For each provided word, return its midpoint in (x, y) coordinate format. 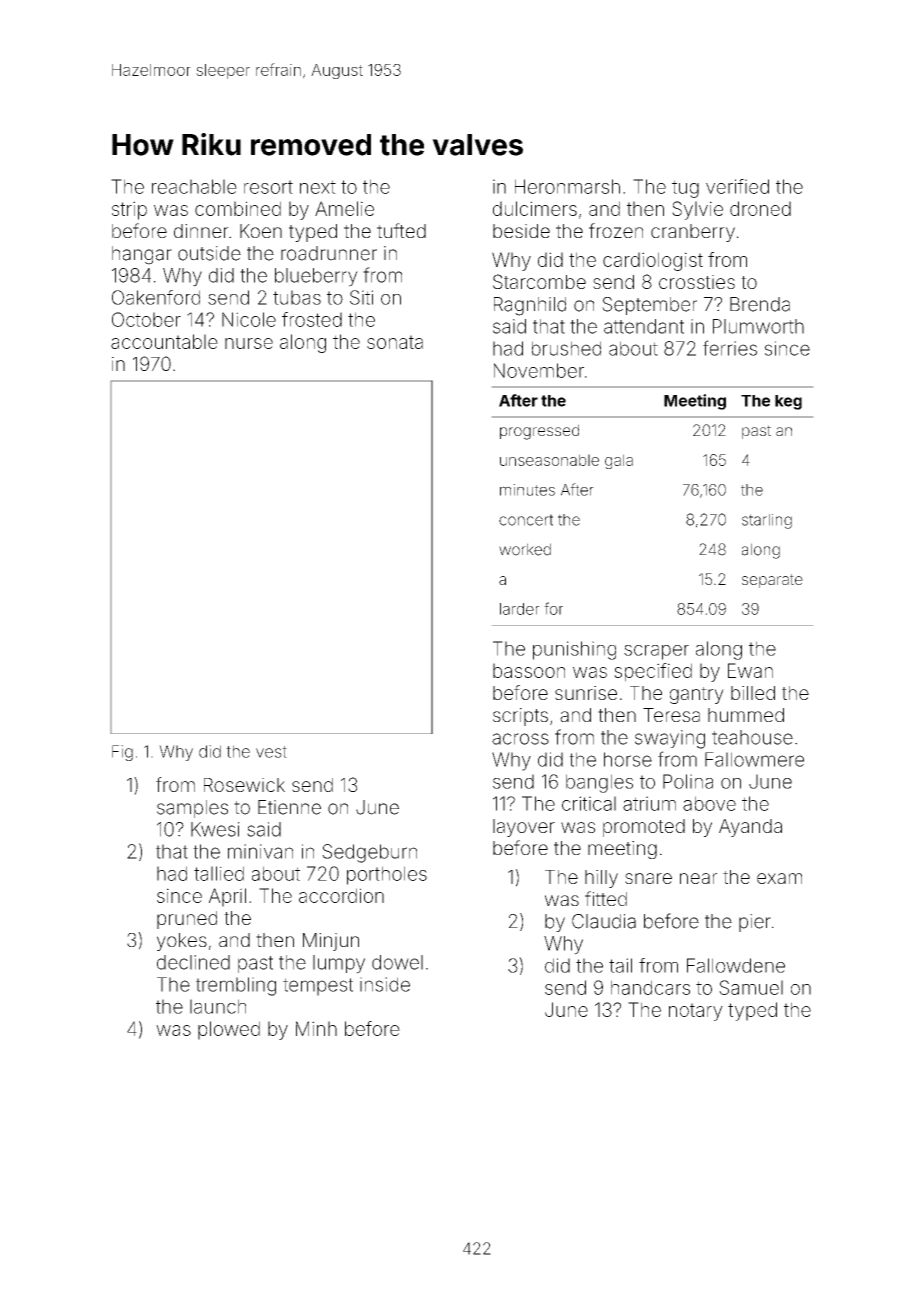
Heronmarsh (567, 186)
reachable (194, 186)
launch (218, 1006)
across (520, 739)
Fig (122, 753)
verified (737, 186)
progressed (539, 432)
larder (520, 609)
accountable (164, 341)
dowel (397, 962)
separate (772, 581)
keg (788, 402)
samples (192, 809)
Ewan (750, 670)
